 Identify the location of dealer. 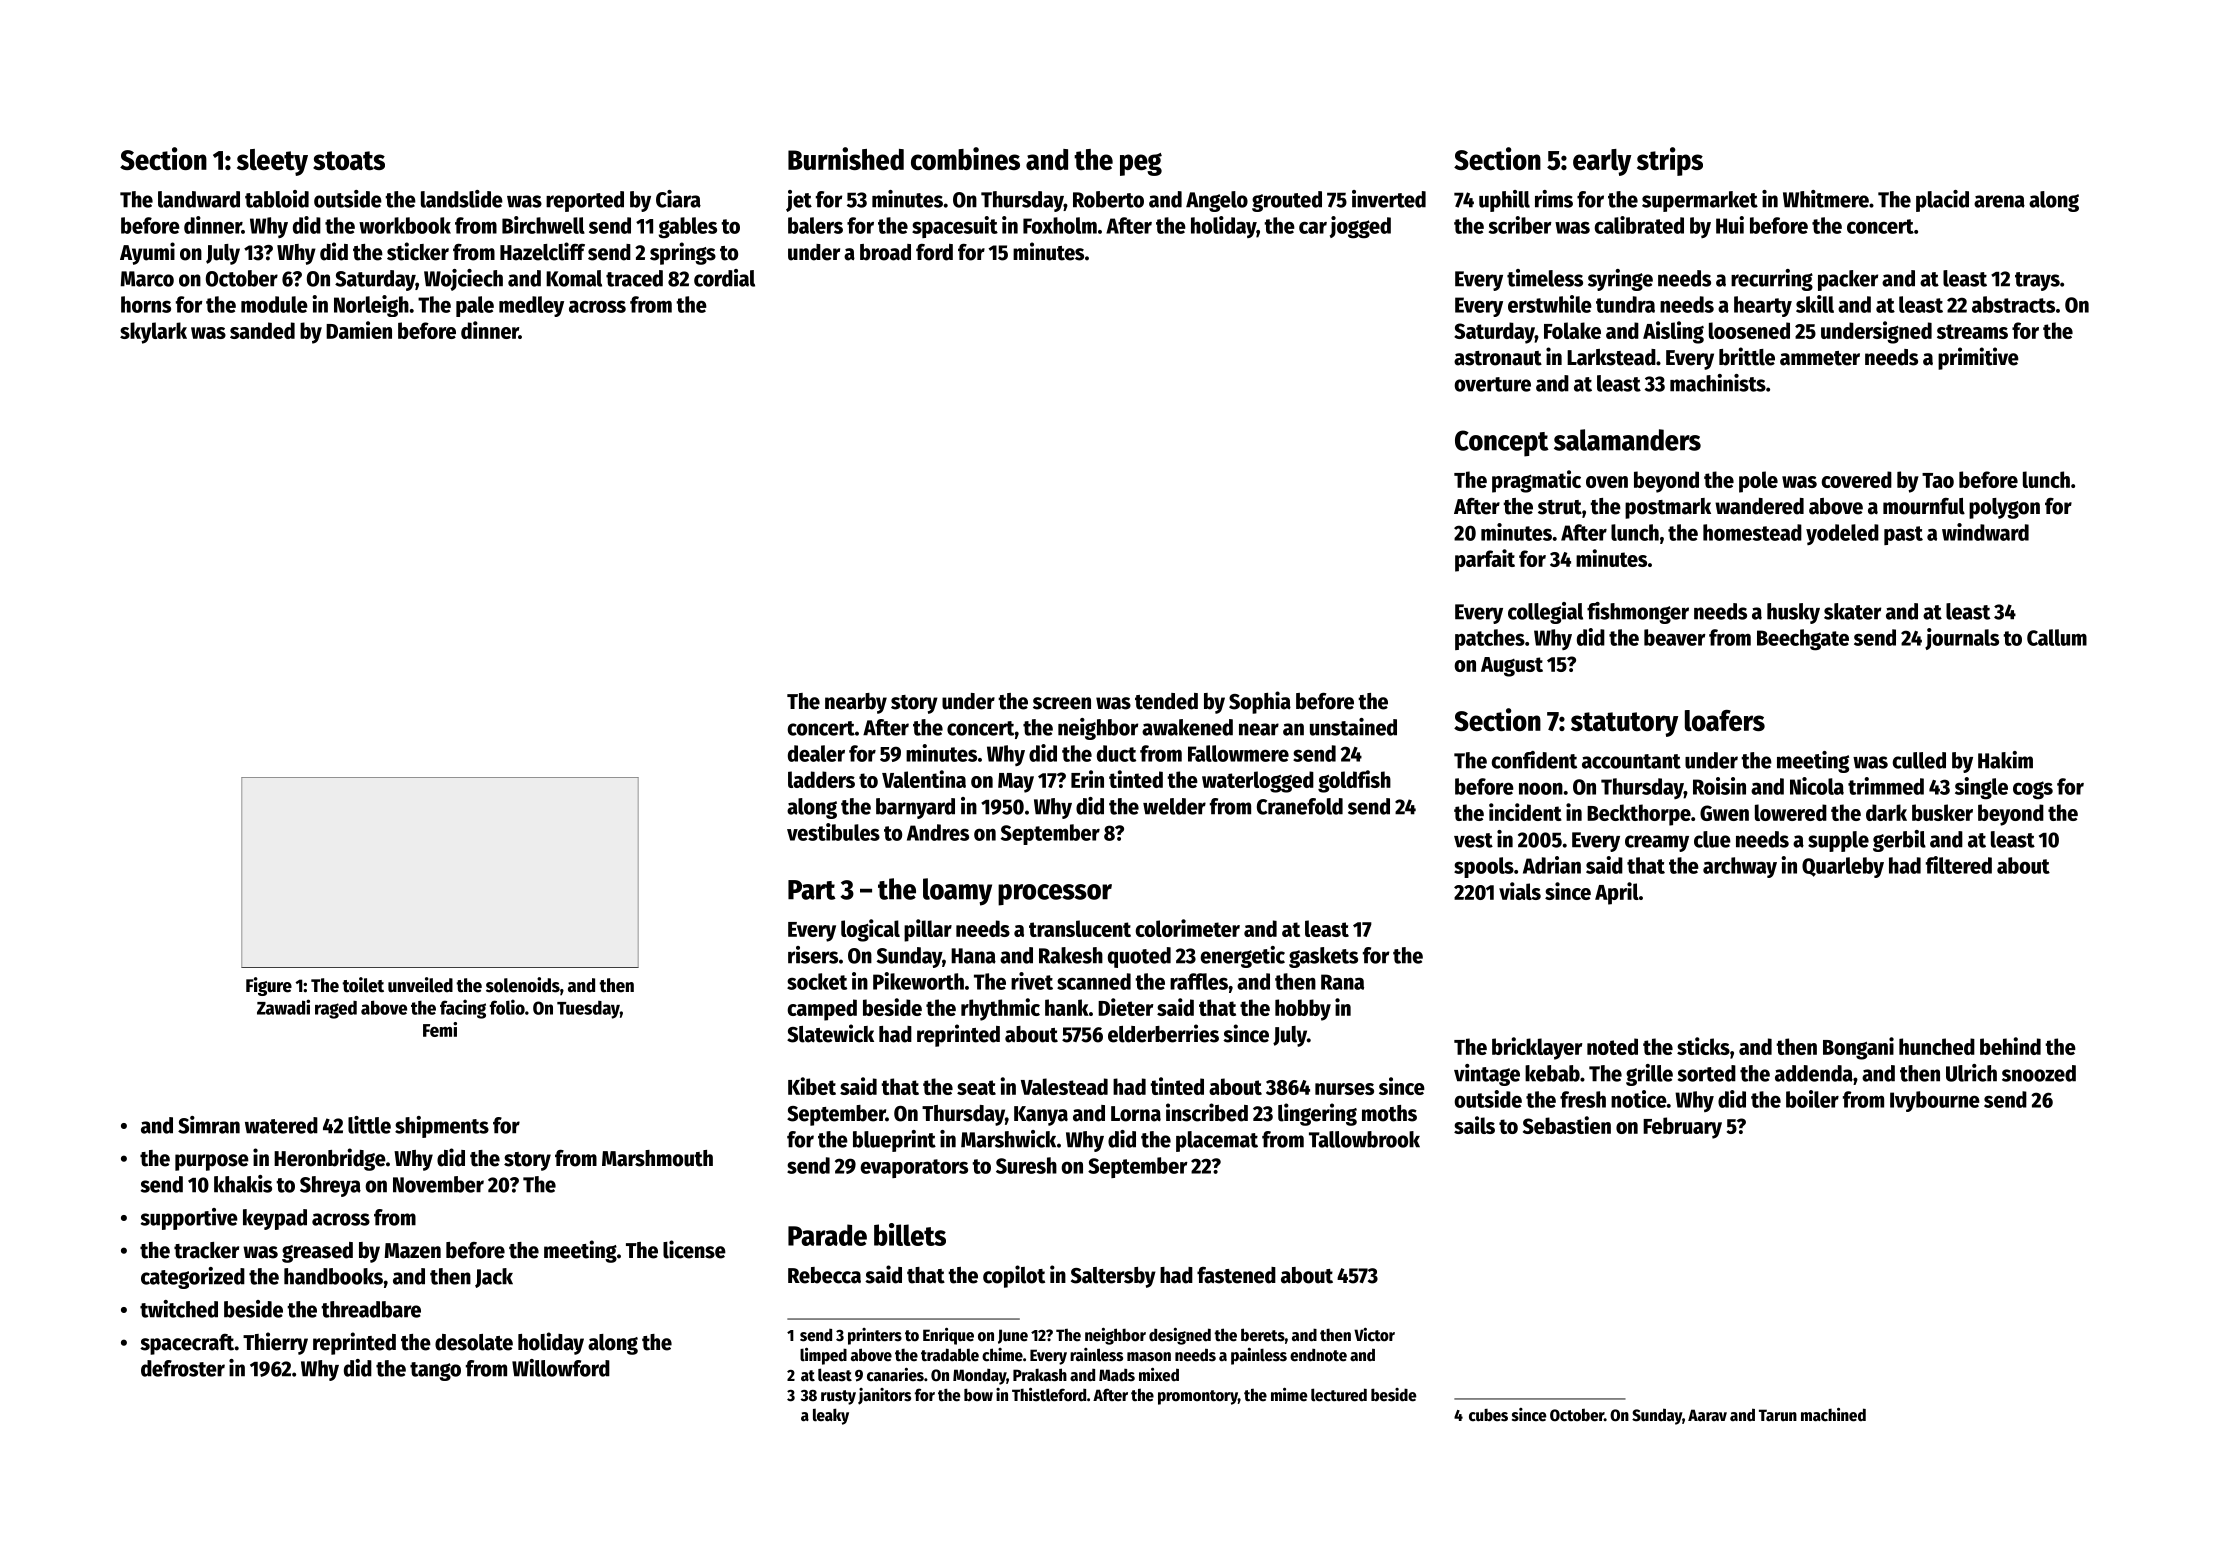
(816, 753).
